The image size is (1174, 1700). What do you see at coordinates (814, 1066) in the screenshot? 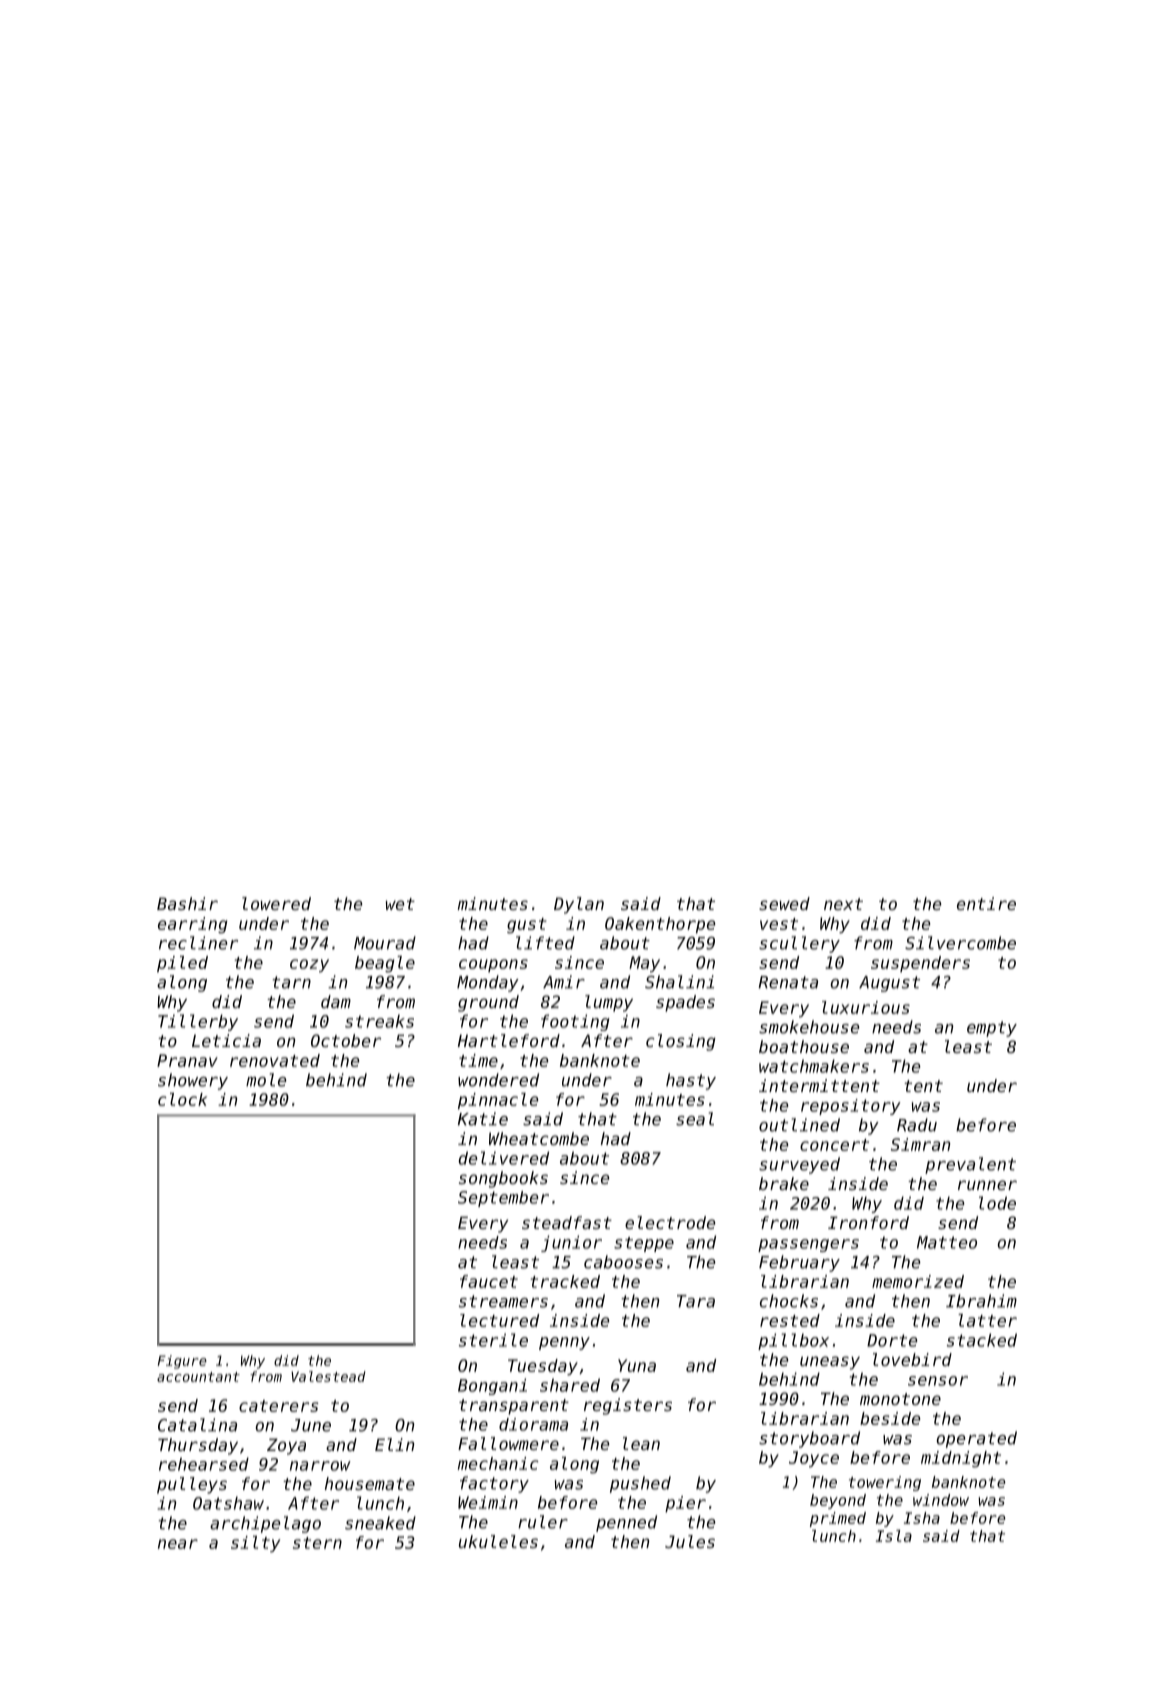
I see `watchmakers` at bounding box center [814, 1066].
